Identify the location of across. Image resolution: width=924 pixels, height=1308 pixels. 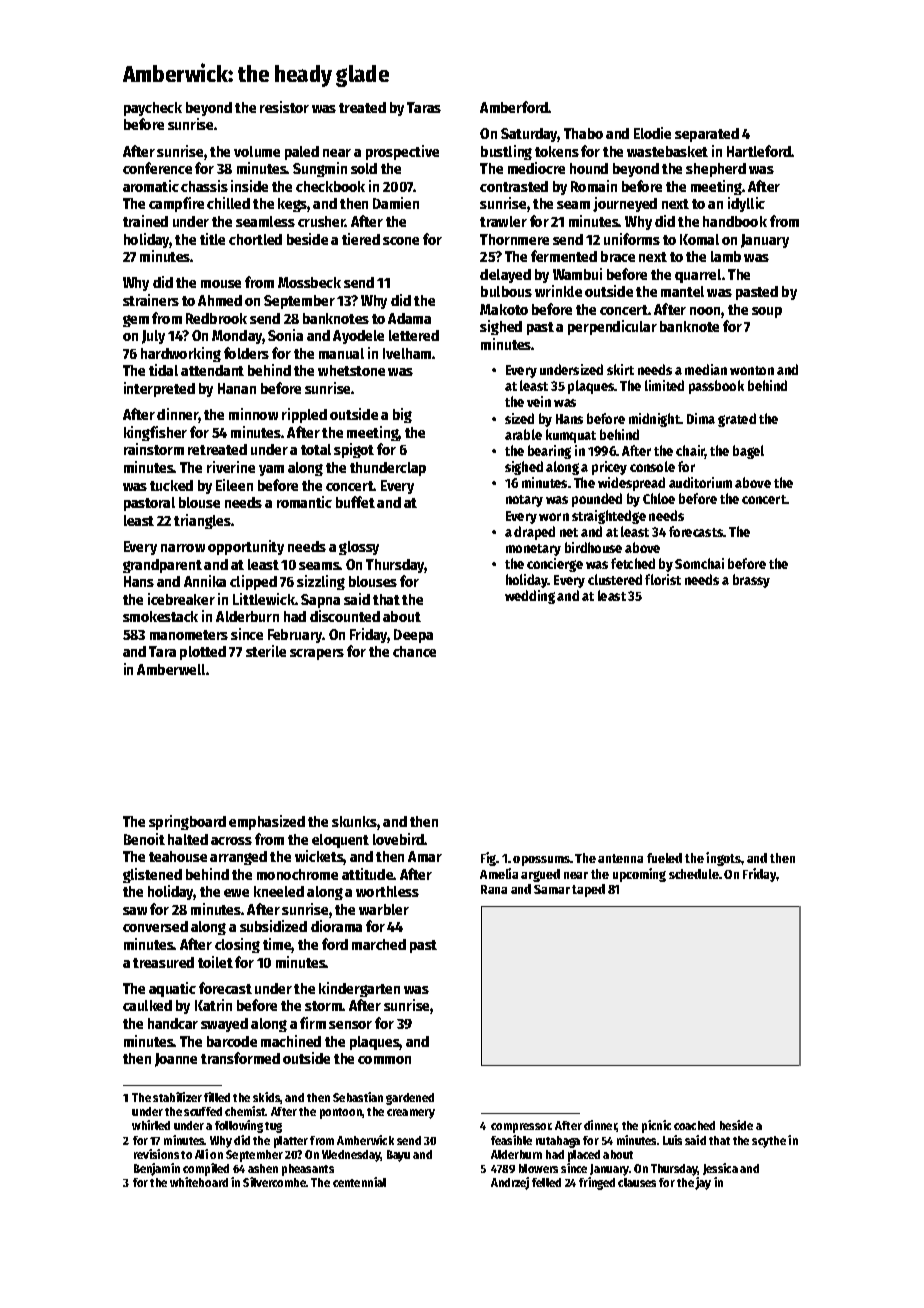
(231, 841).
